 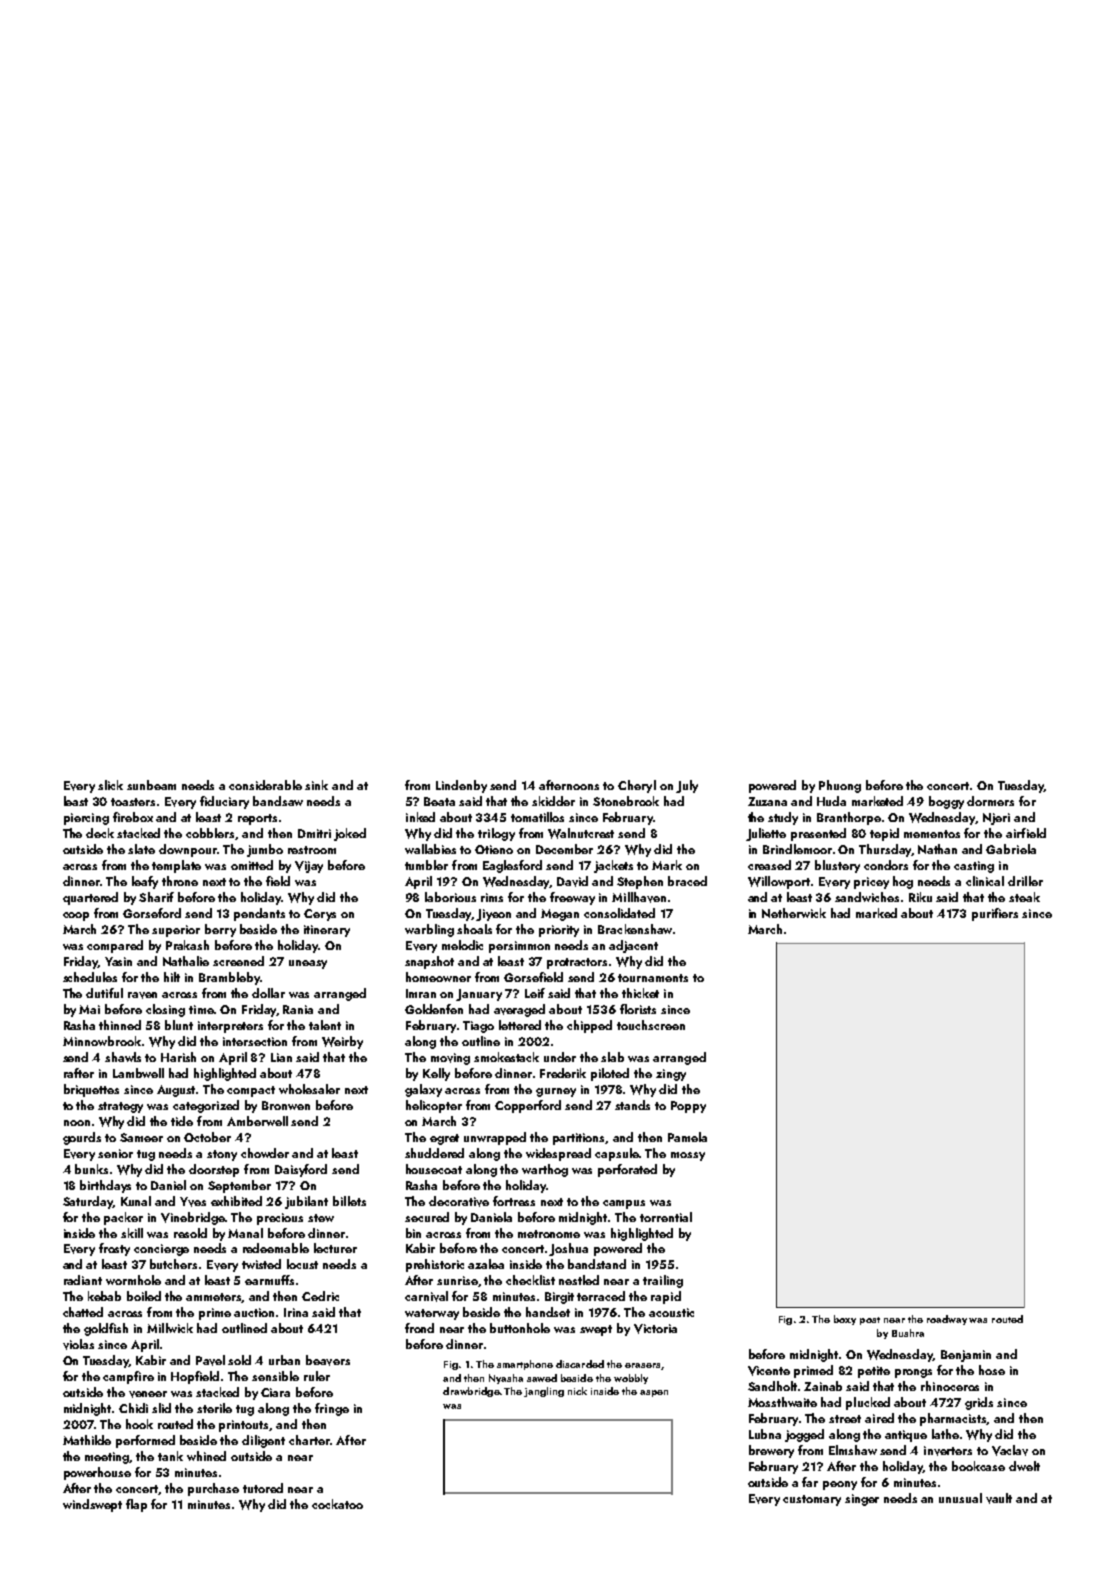 What do you see at coordinates (206, 1456) in the screenshot?
I see `whined` at bounding box center [206, 1456].
